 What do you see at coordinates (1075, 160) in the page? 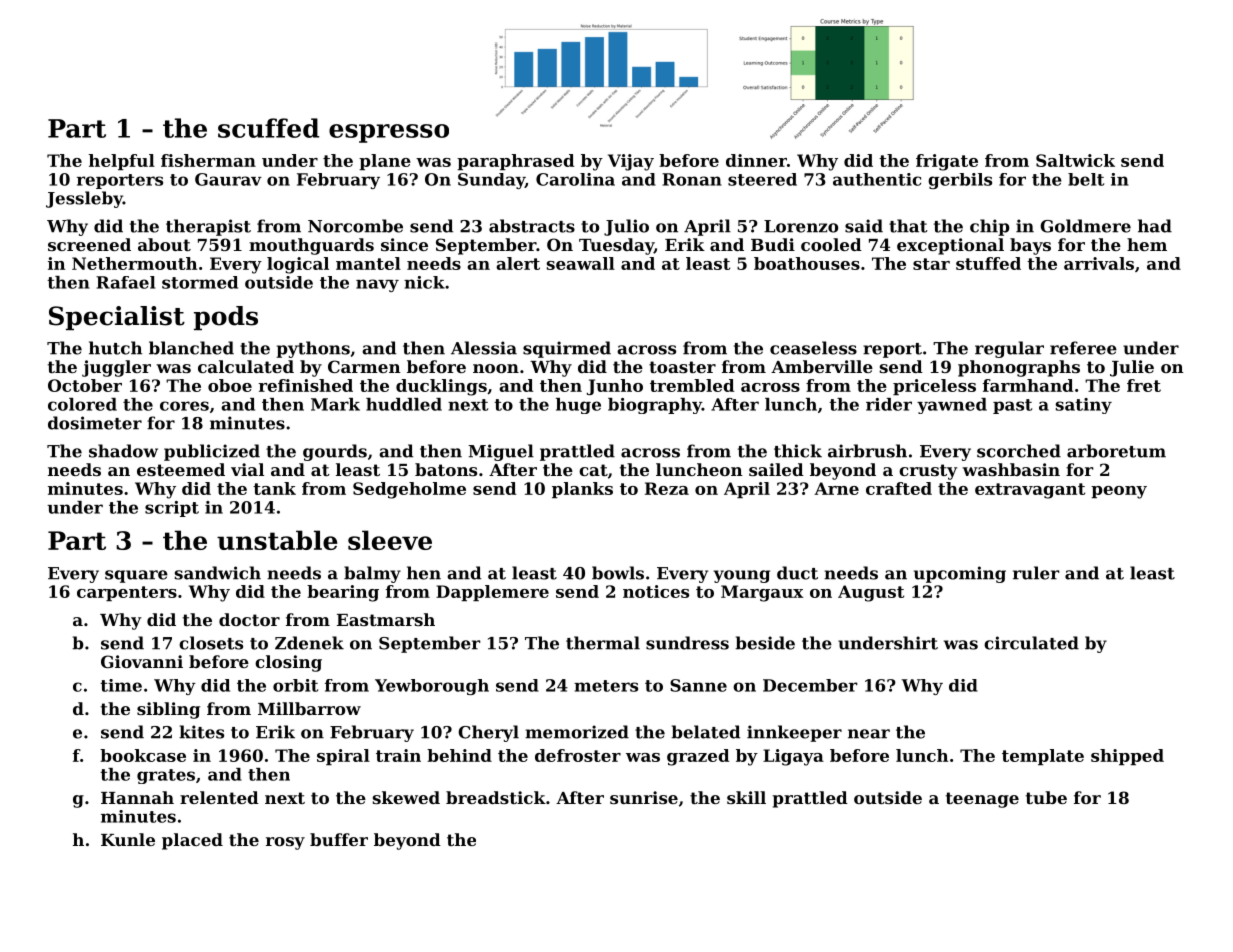
I see `Saltwick` at bounding box center [1075, 160].
